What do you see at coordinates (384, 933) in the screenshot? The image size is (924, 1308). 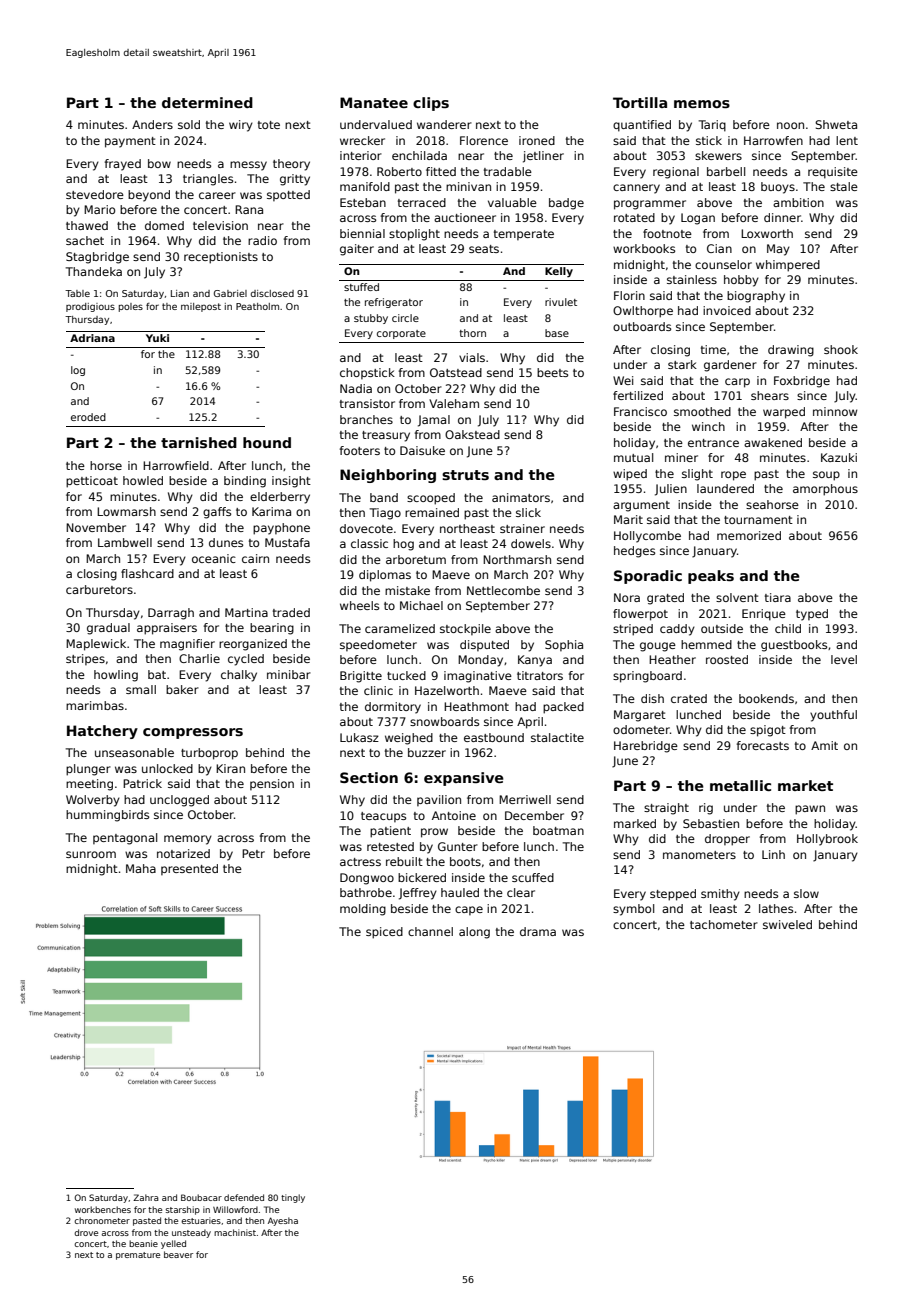 I see `spiced` at bounding box center [384, 933].
